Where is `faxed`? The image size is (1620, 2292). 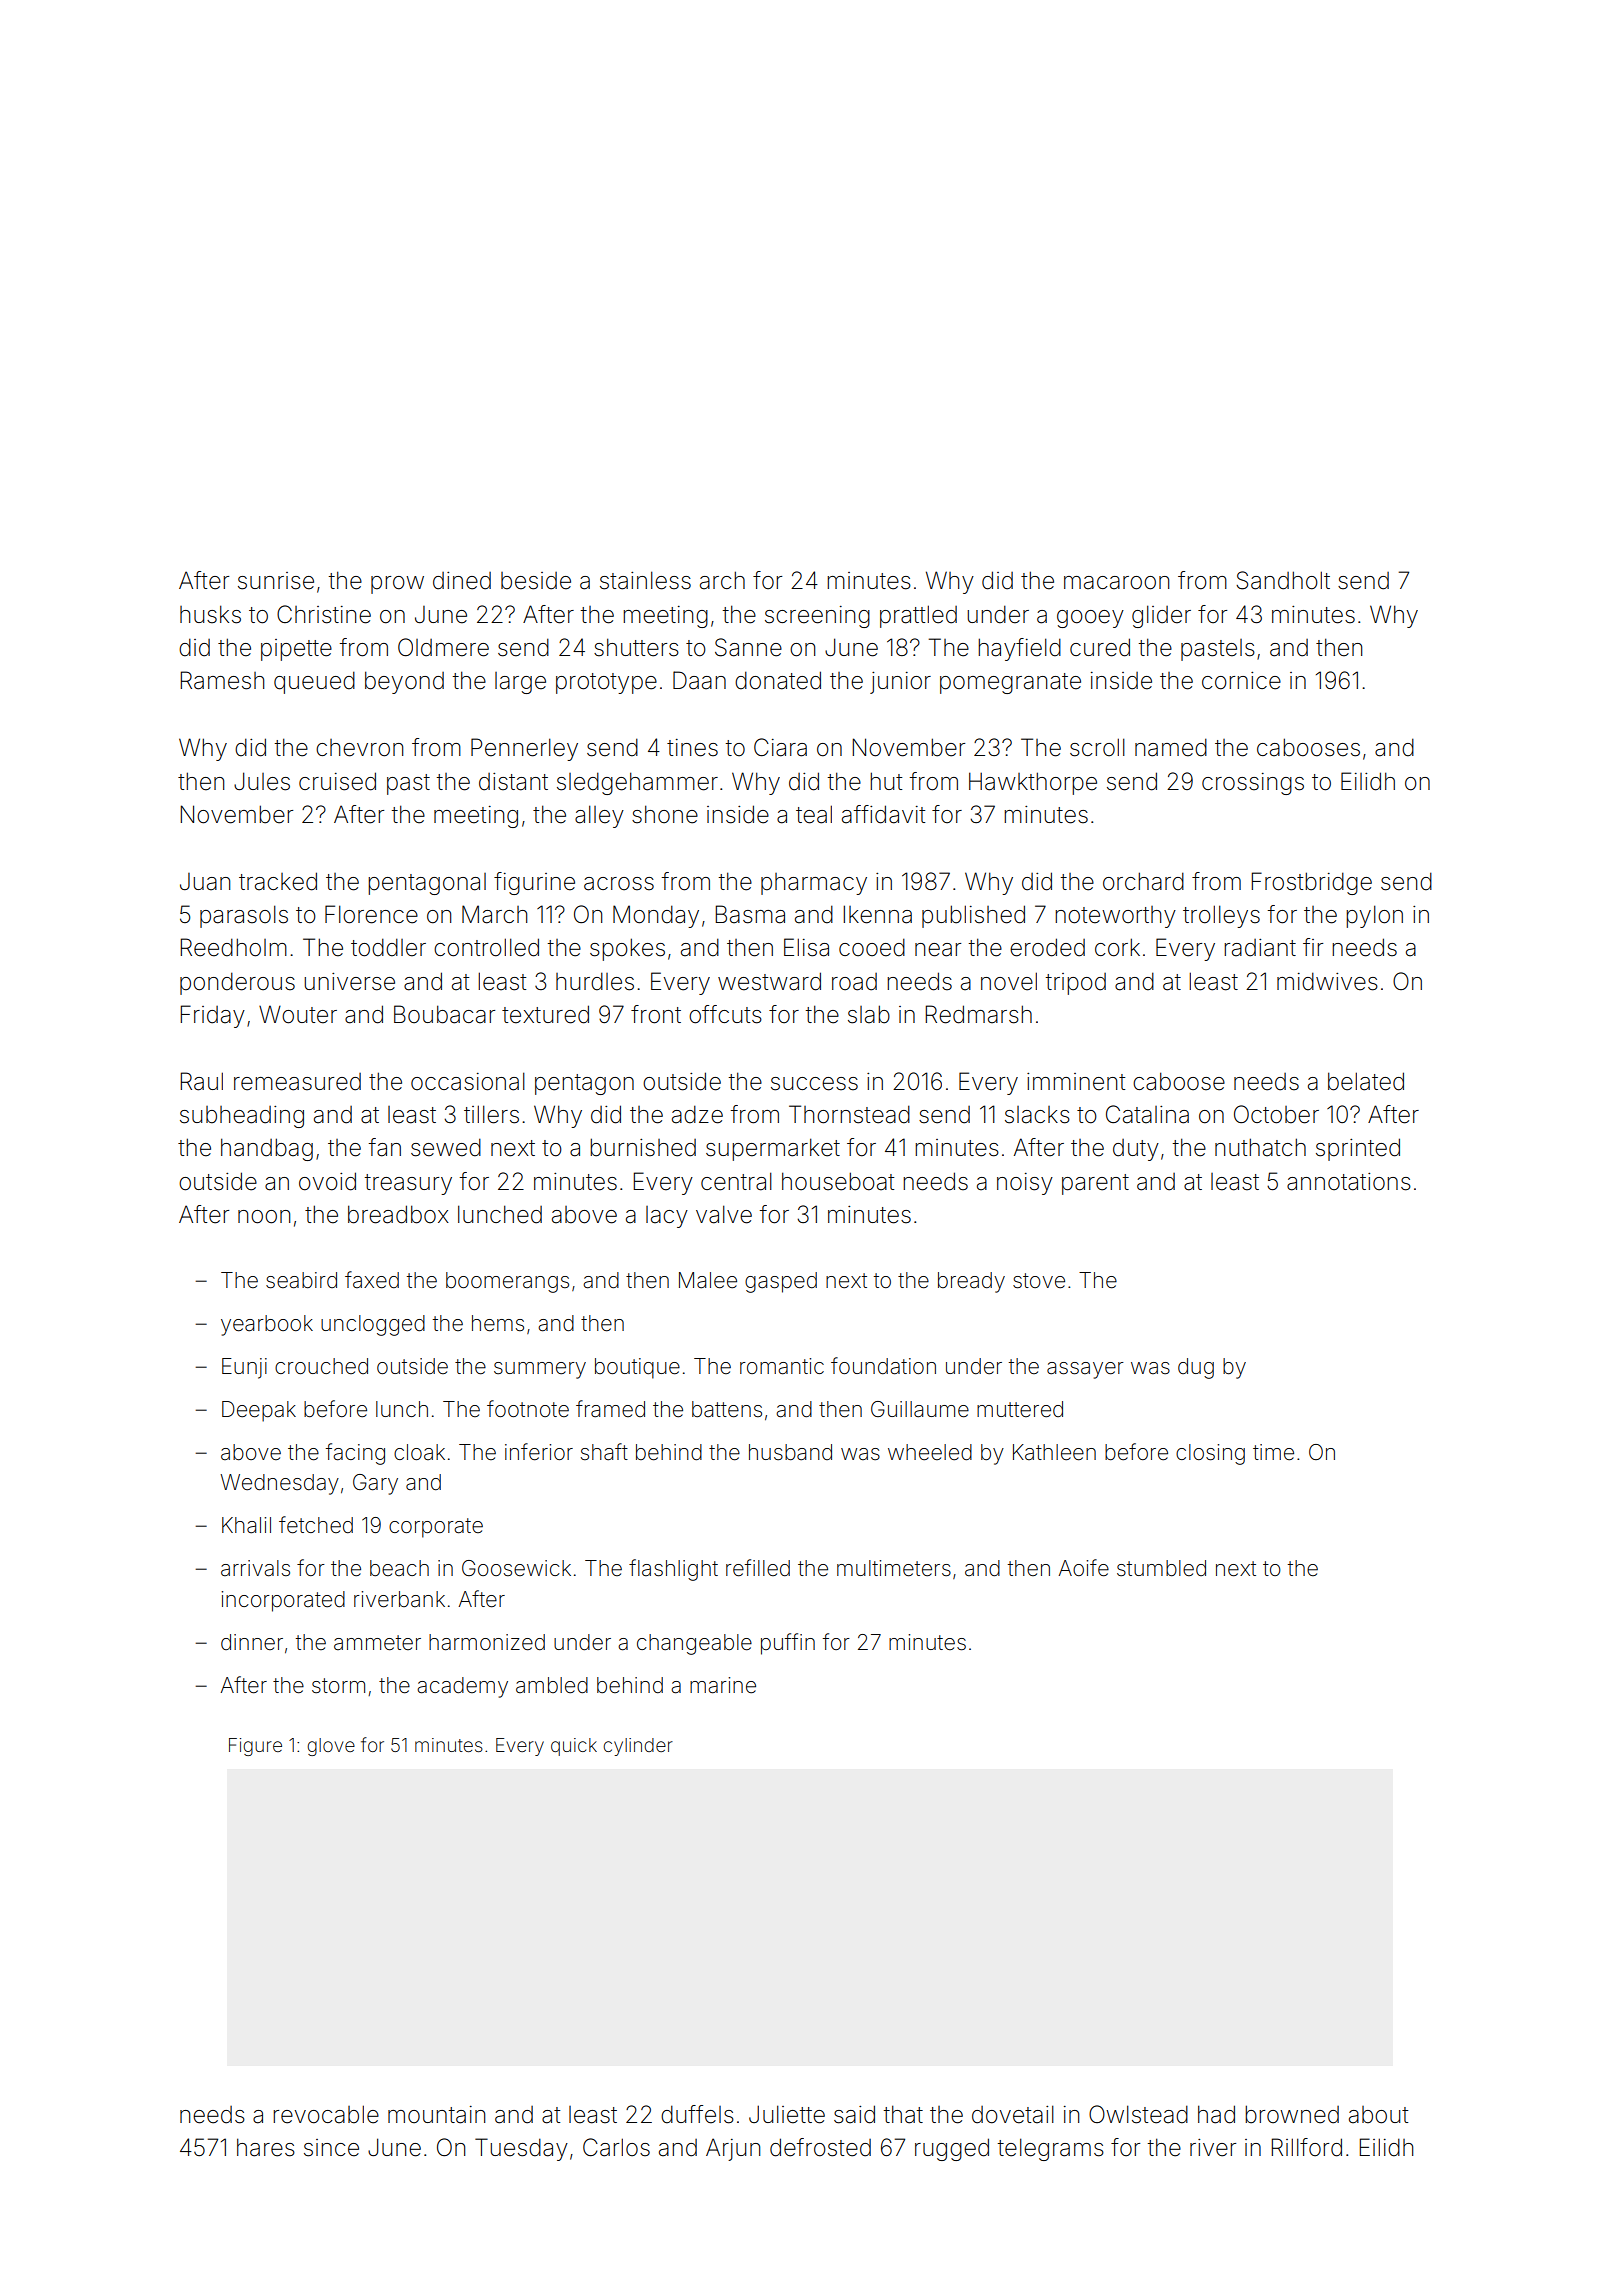 faxed is located at coordinates (372, 1280).
